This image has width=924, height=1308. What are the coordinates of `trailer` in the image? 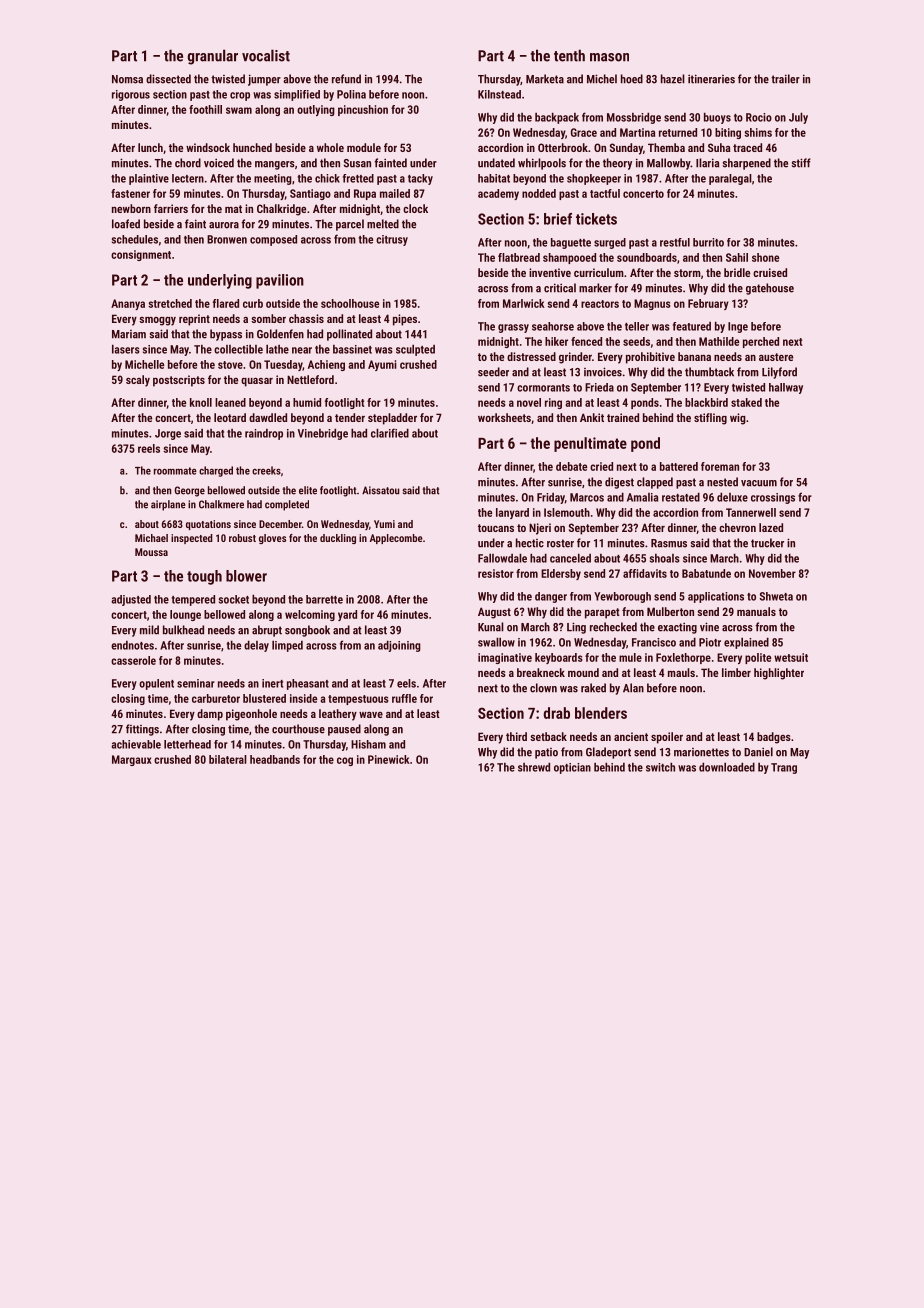 It's located at (785, 79).
